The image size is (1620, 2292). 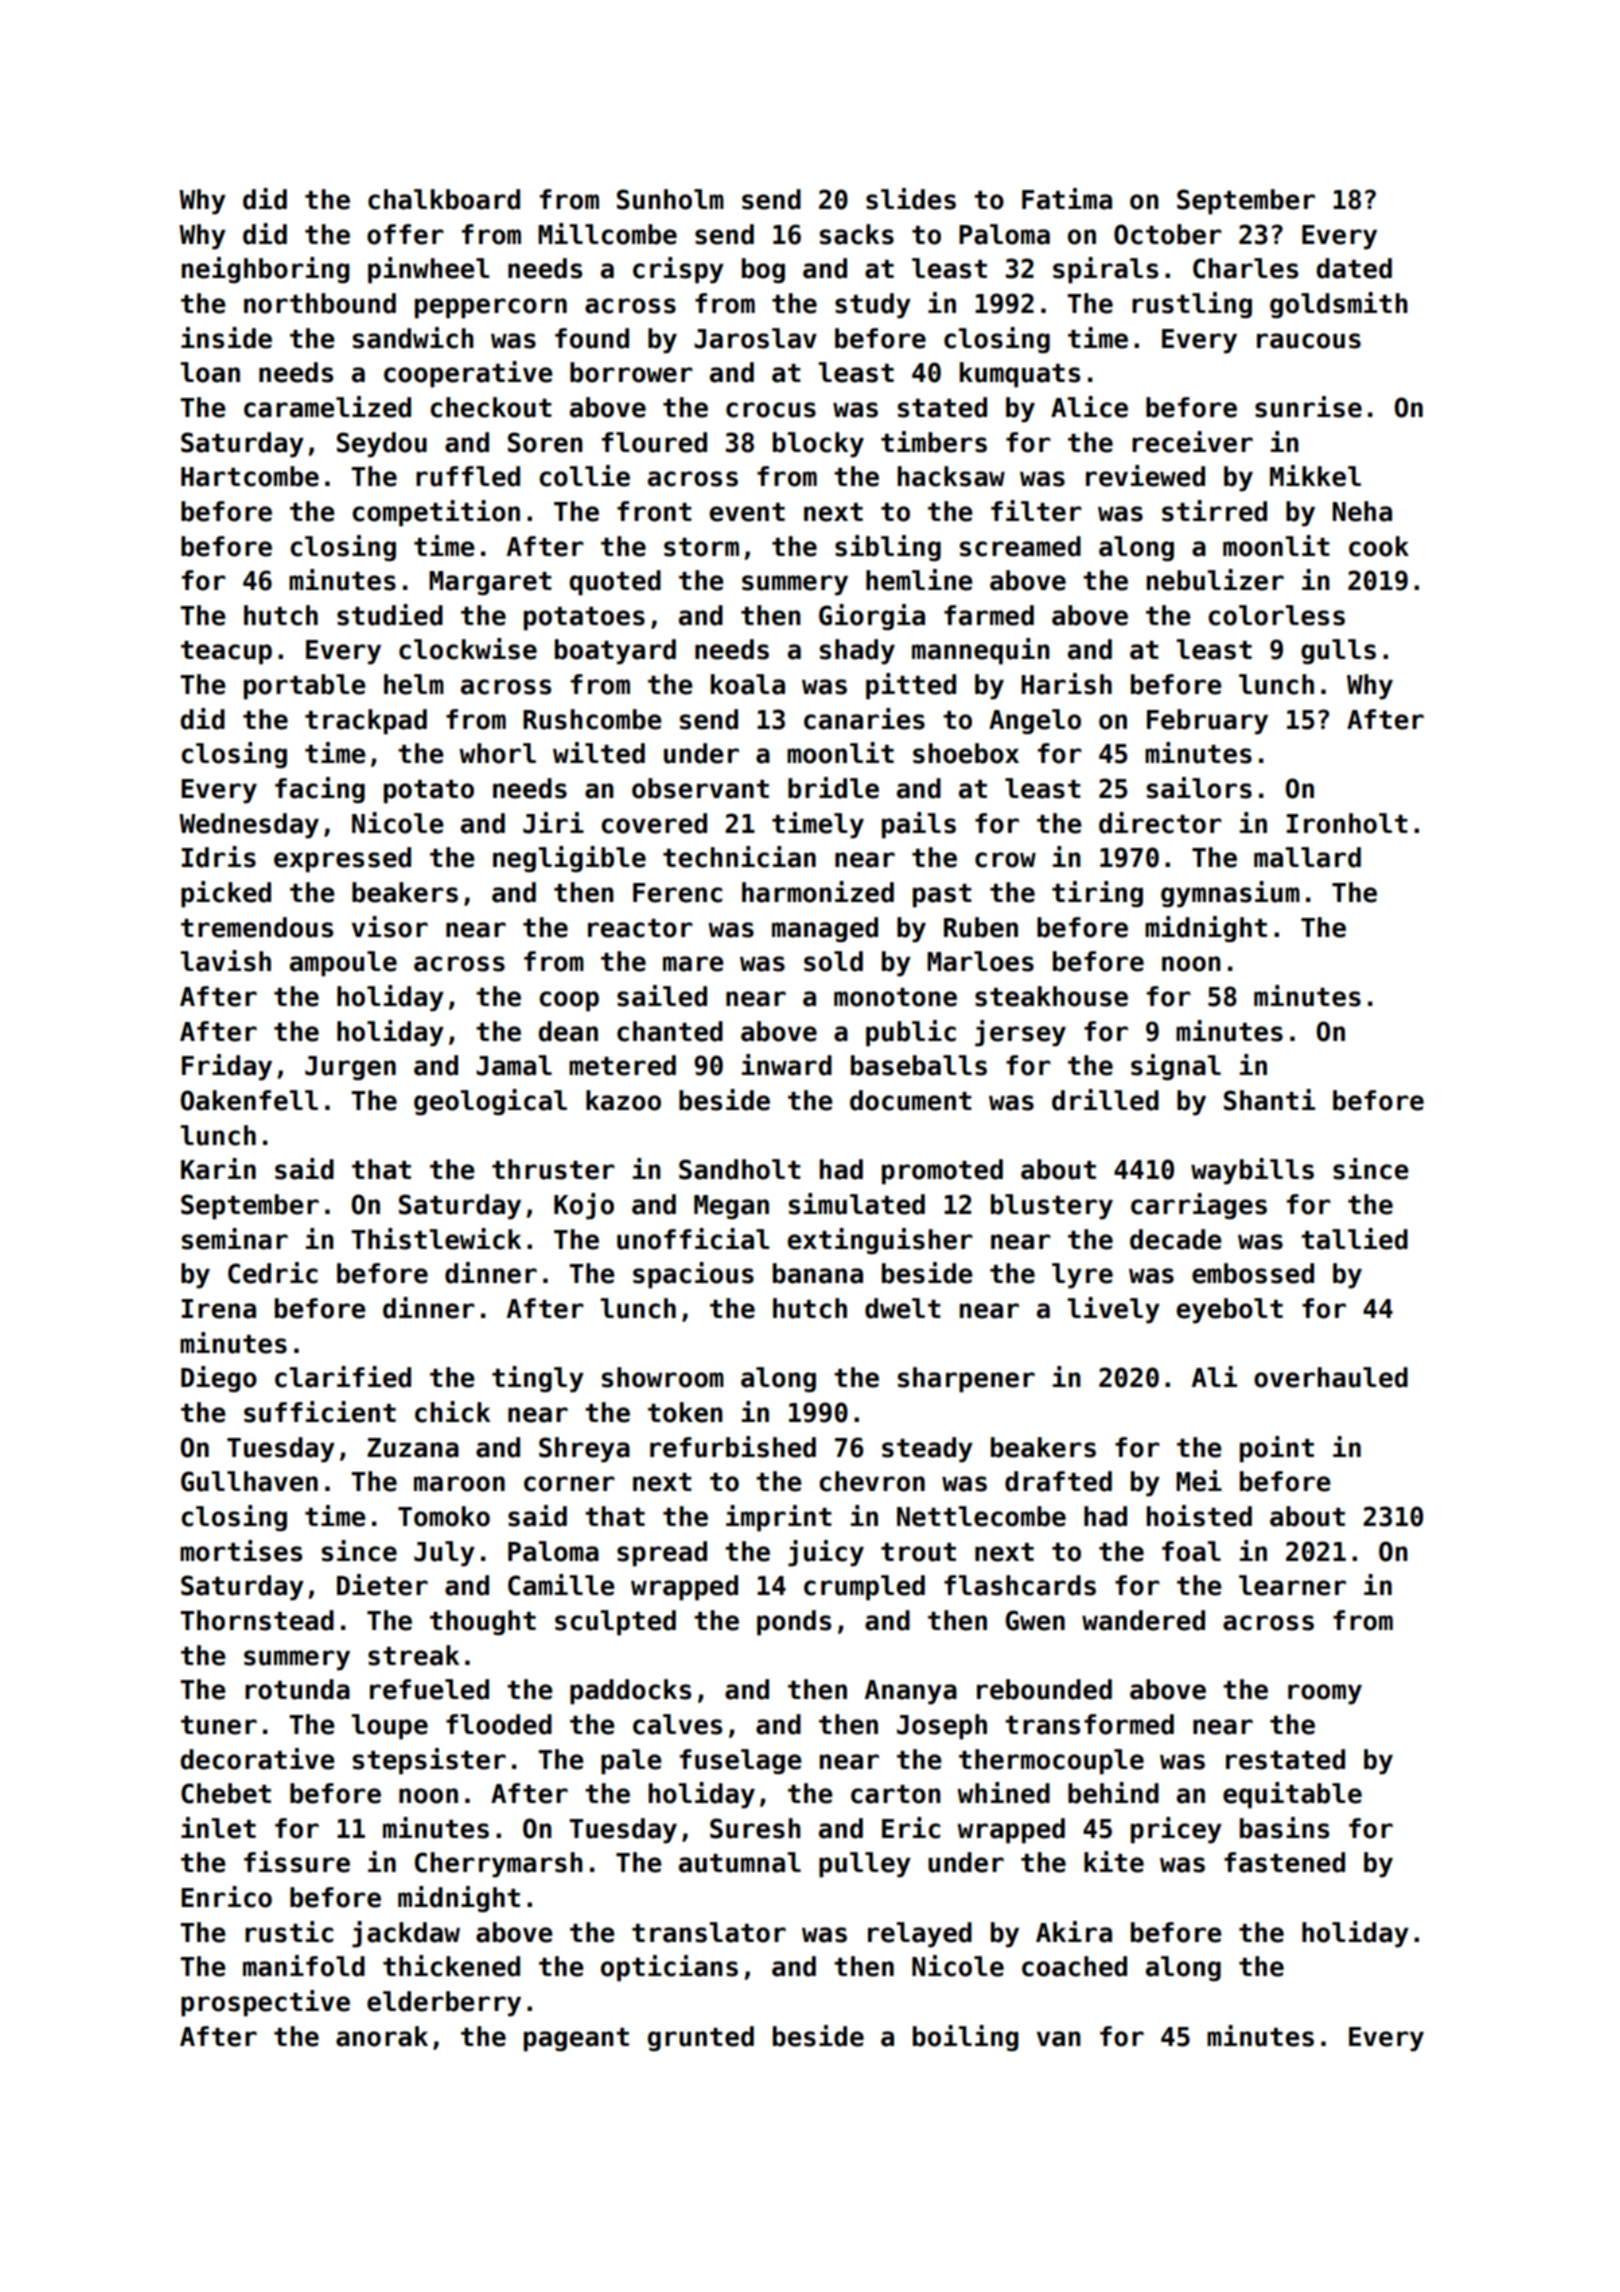 What do you see at coordinates (1168, 234) in the page?
I see `October` at bounding box center [1168, 234].
